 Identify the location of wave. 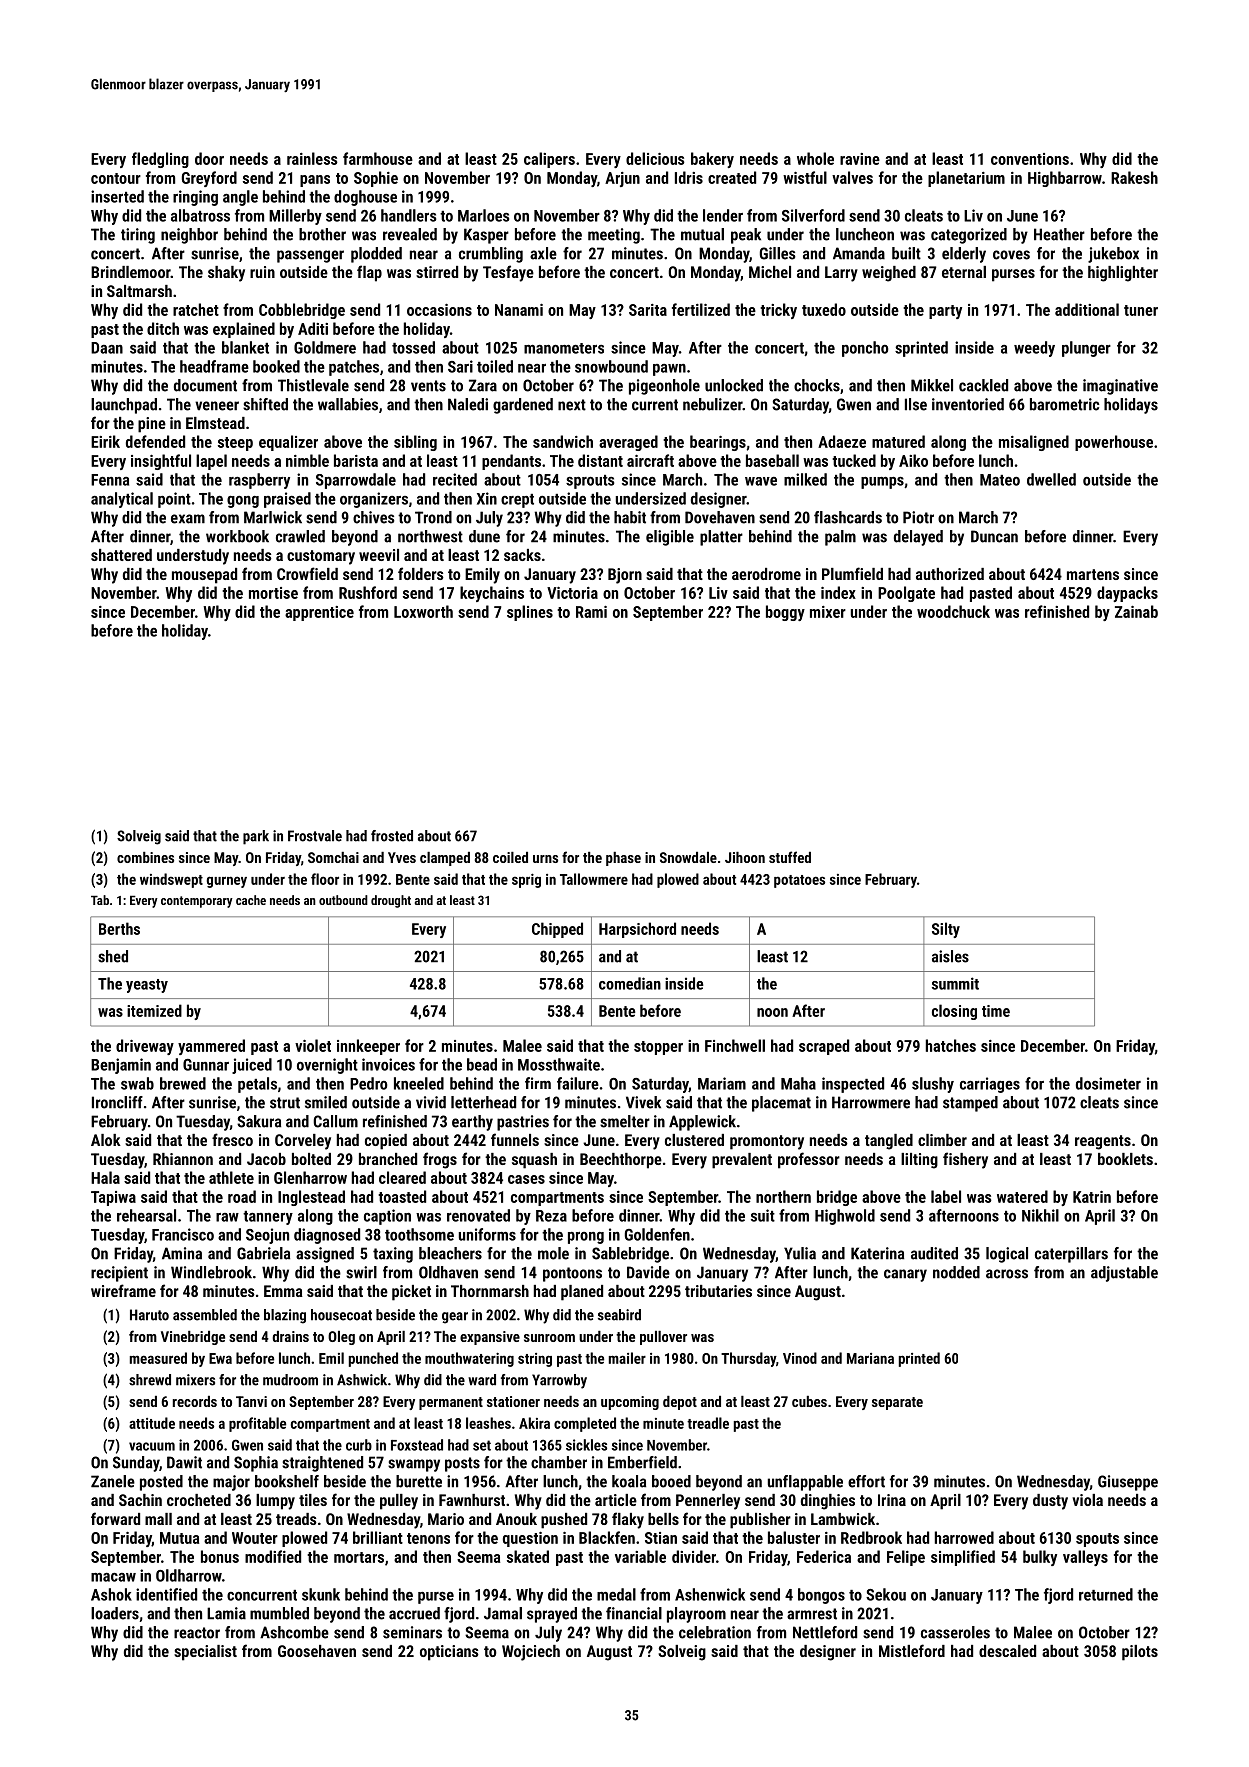
(761, 481).
